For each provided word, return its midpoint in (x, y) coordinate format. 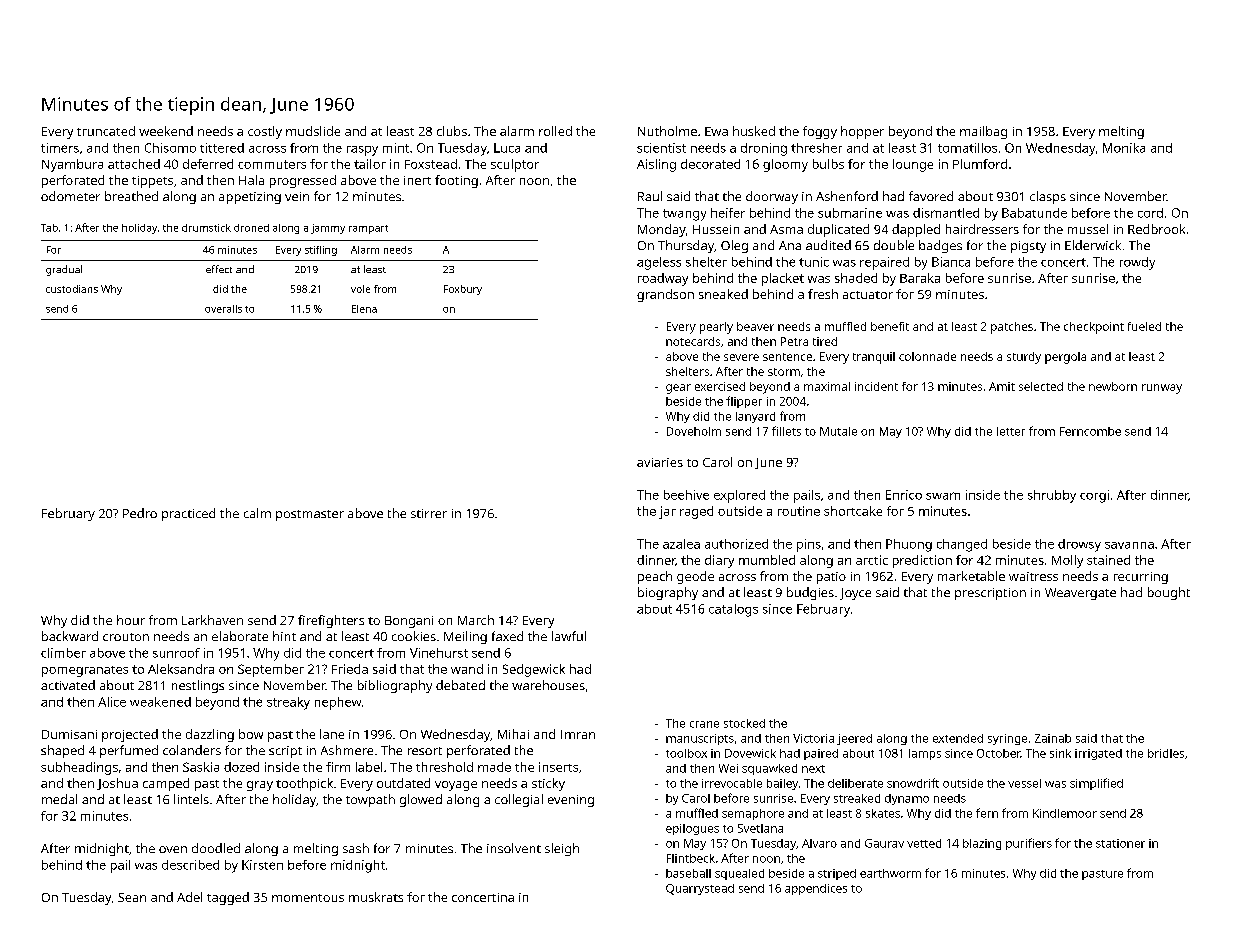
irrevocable (732, 783)
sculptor (515, 165)
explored (739, 496)
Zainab (1053, 738)
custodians (72, 289)
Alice (112, 702)
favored (931, 196)
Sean (132, 897)
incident (876, 386)
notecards (693, 341)
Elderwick (1093, 245)
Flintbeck (691, 858)
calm (257, 513)
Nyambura (72, 165)
